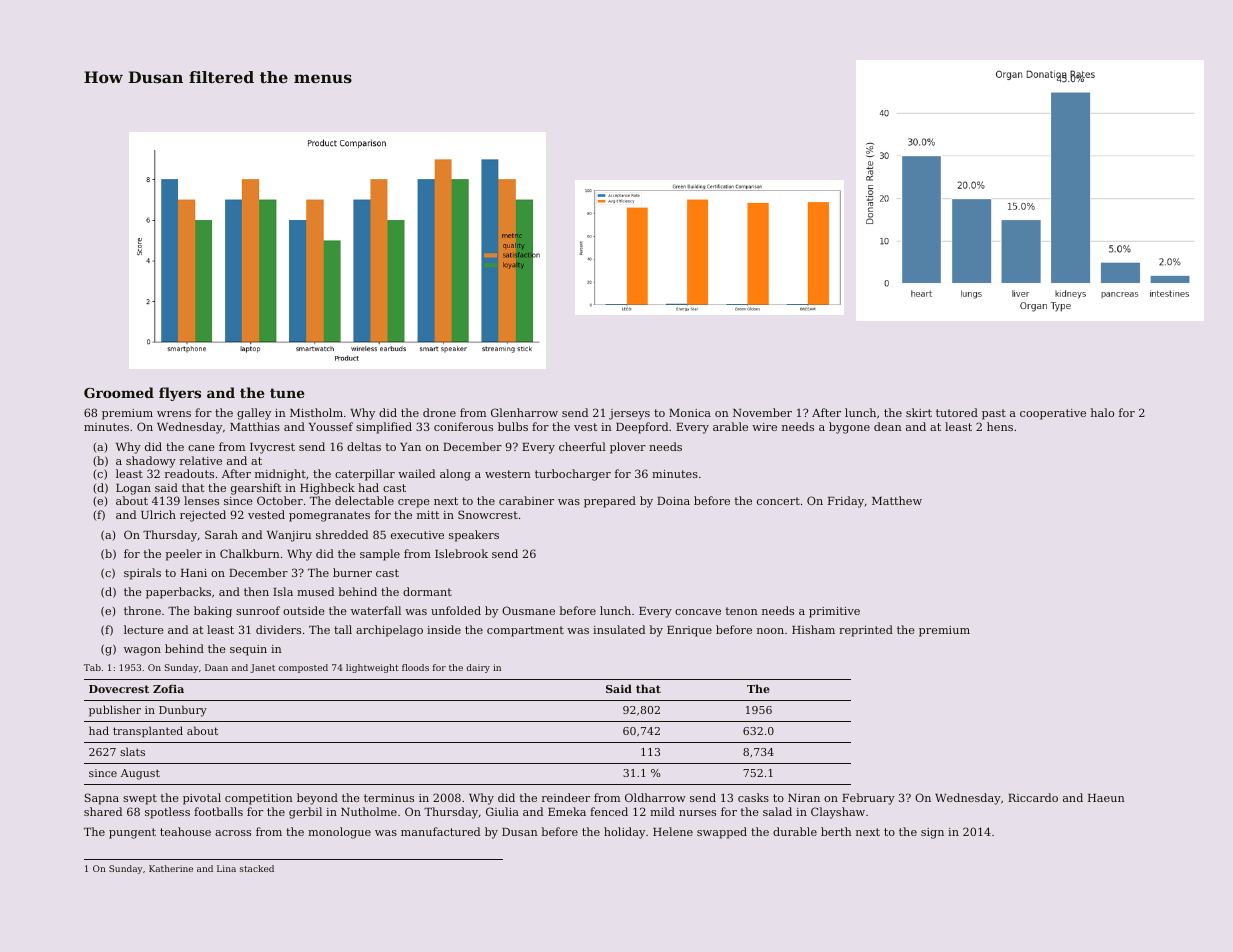 This image has height=952, width=1233. I want to click on teahouse, so click(185, 831).
